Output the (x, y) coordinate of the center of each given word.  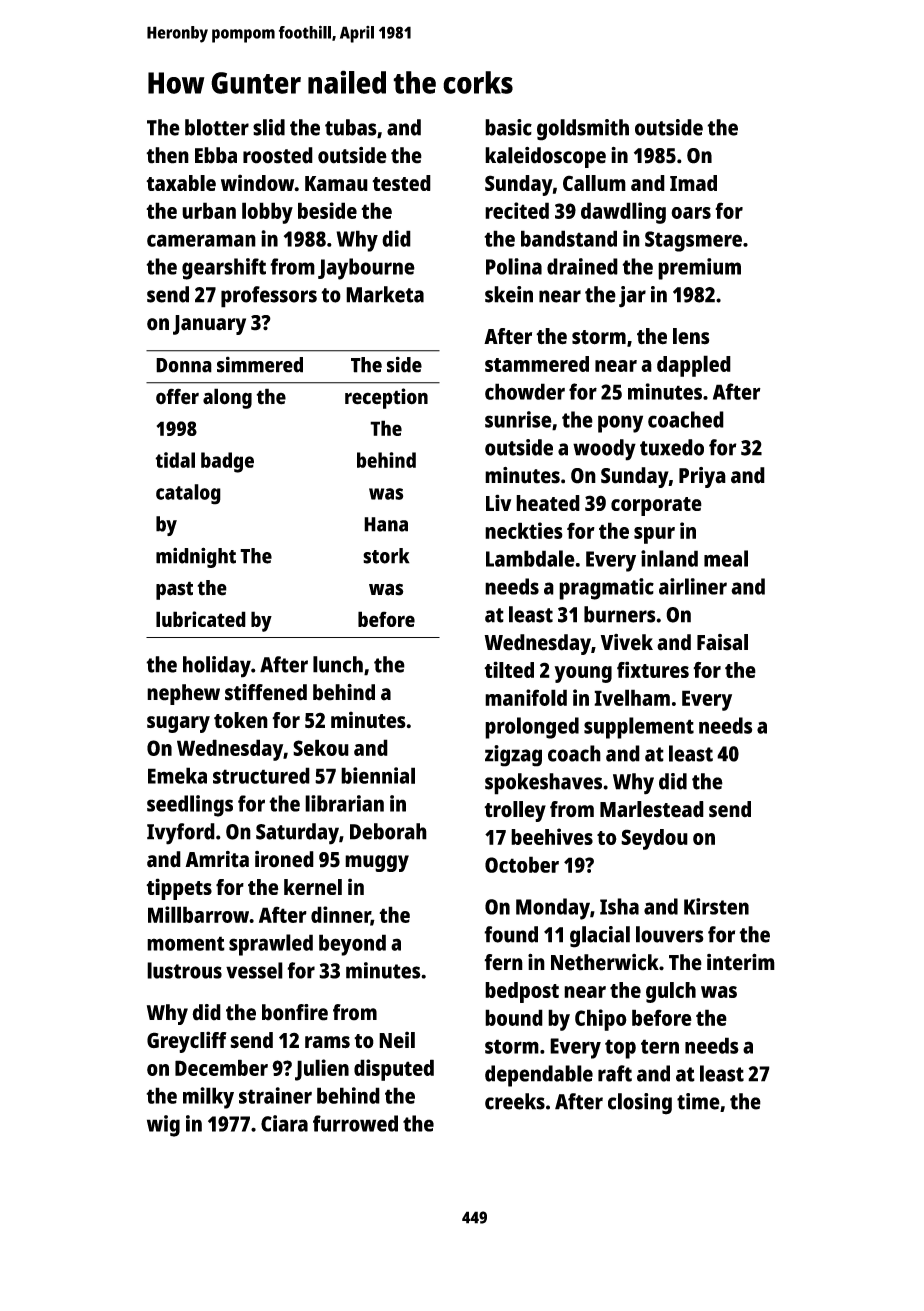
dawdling (623, 213)
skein (509, 294)
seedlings (190, 806)
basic (508, 127)
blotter (217, 127)
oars (691, 213)
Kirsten (716, 906)
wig (163, 1126)
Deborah (388, 831)
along (227, 398)
